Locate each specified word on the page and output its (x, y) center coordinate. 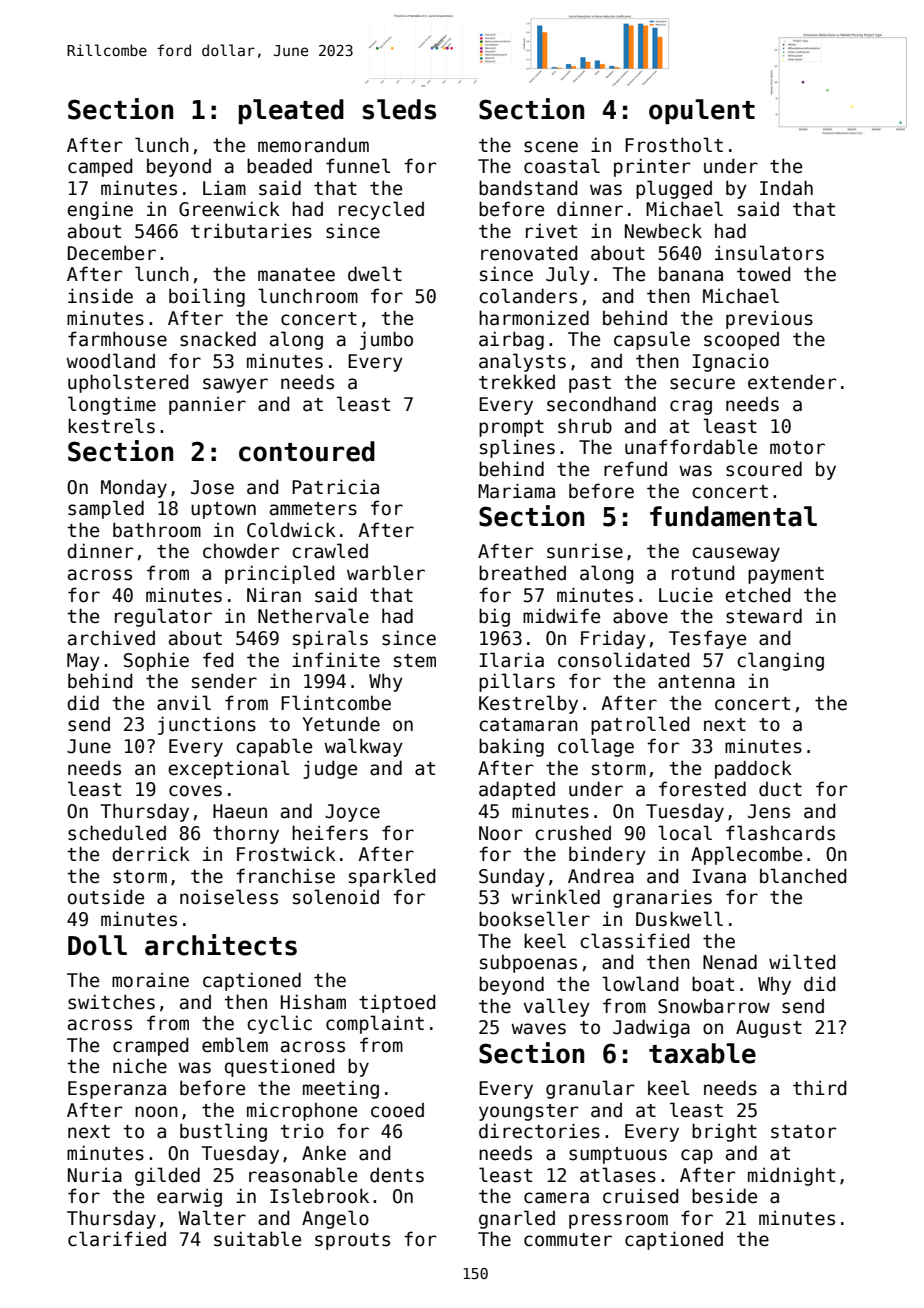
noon (156, 1112)
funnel (358, 166)
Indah (786, 188)
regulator (163, 617)
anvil (184, 703)
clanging (780, 661)
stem (415, 661)
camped (100, 167)
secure (702, 384)
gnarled (517, 1219)
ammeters (313, 509)
